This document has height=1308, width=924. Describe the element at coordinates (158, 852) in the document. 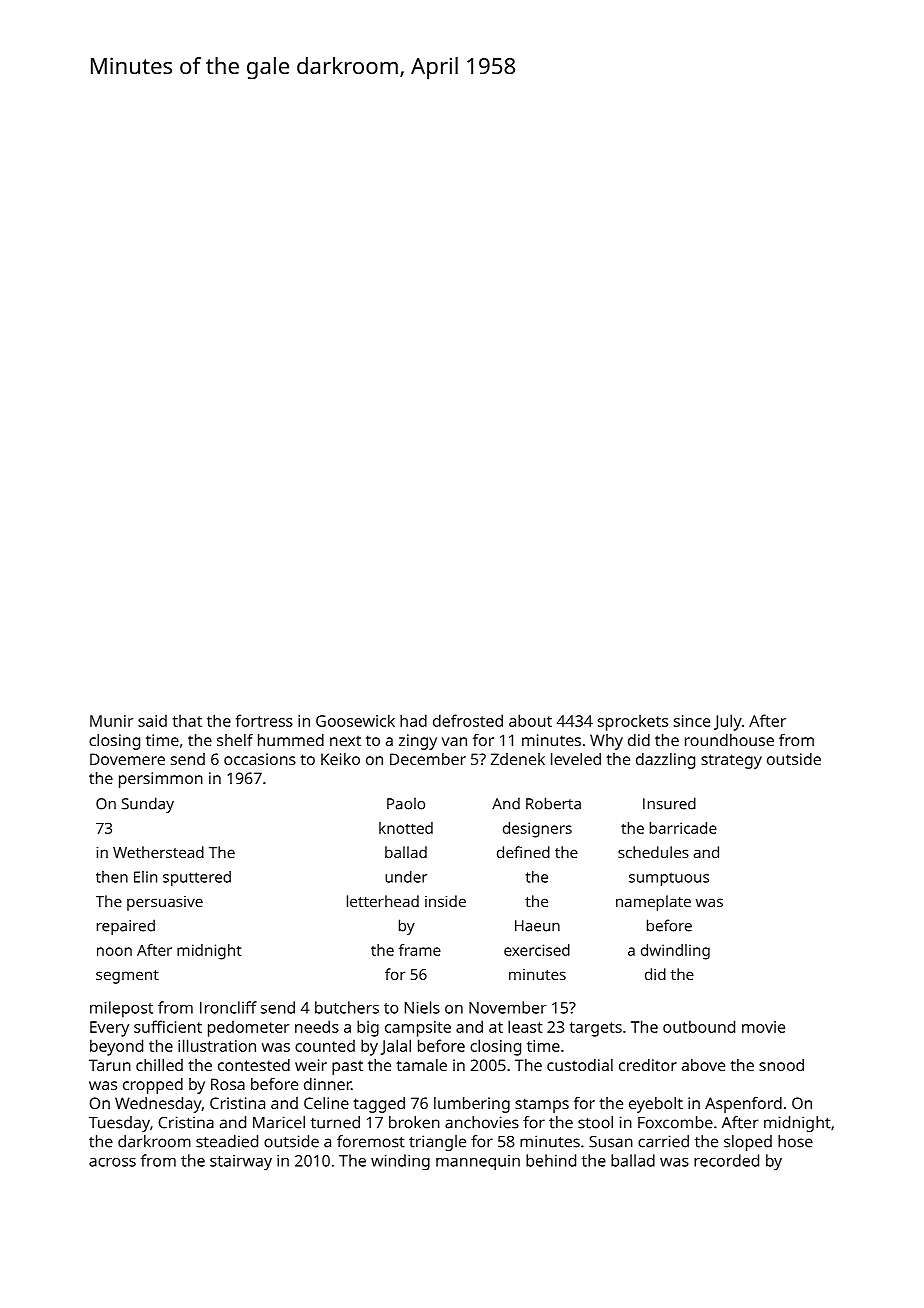

I see `Wetherstead` at that location.
